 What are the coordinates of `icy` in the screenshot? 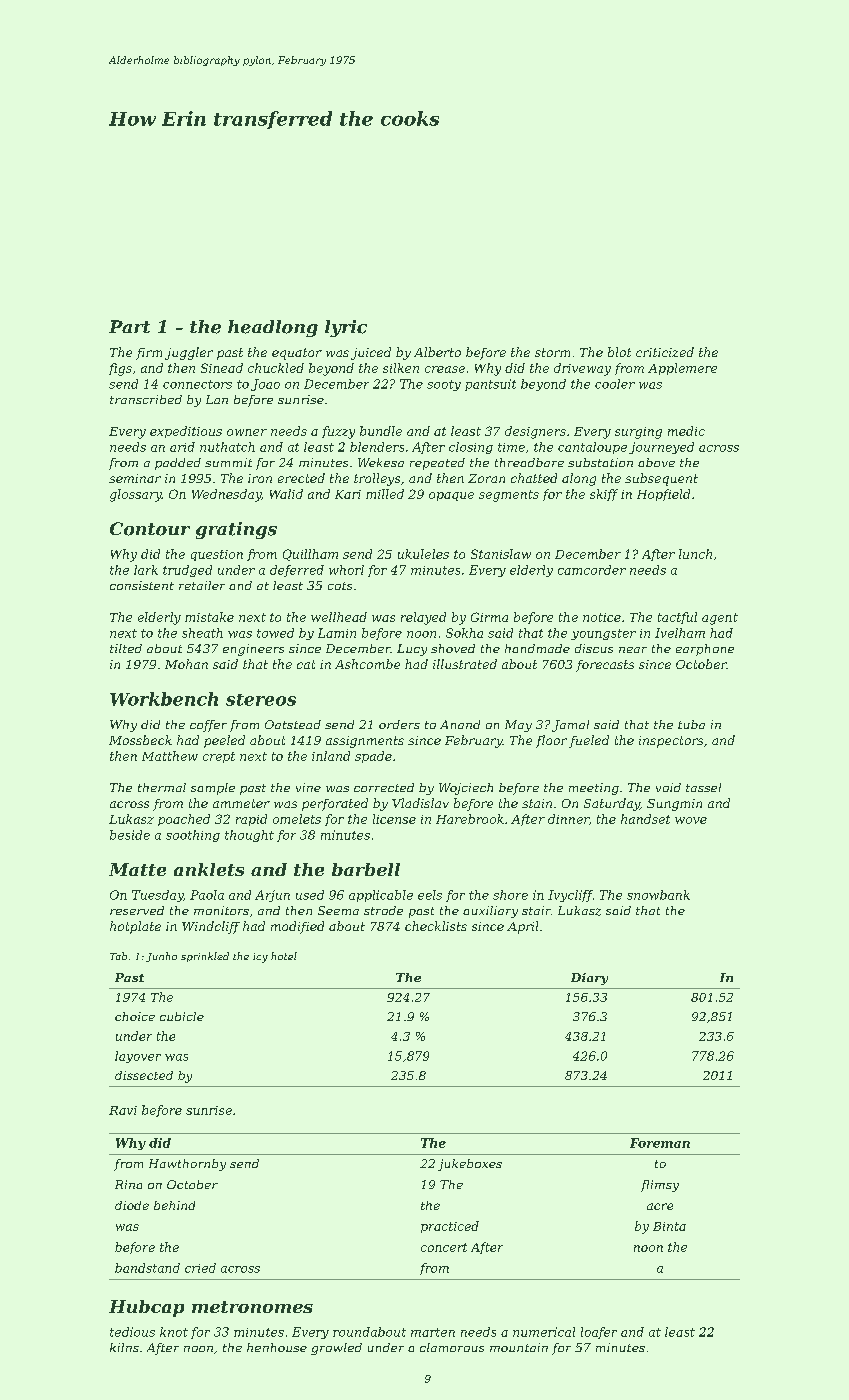 It's located at (260, 958).
